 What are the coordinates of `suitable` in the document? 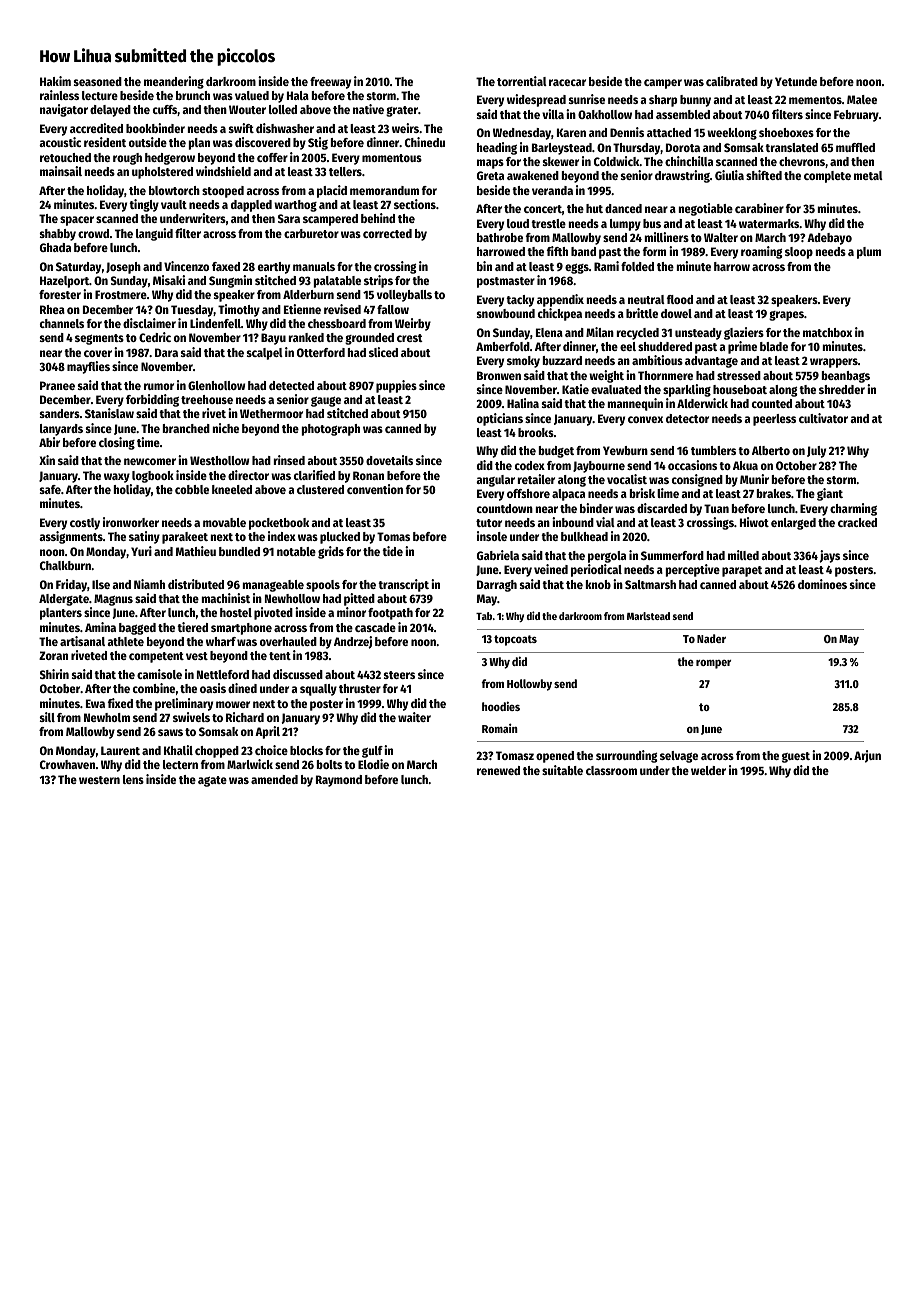 It's located at (562, 770).
